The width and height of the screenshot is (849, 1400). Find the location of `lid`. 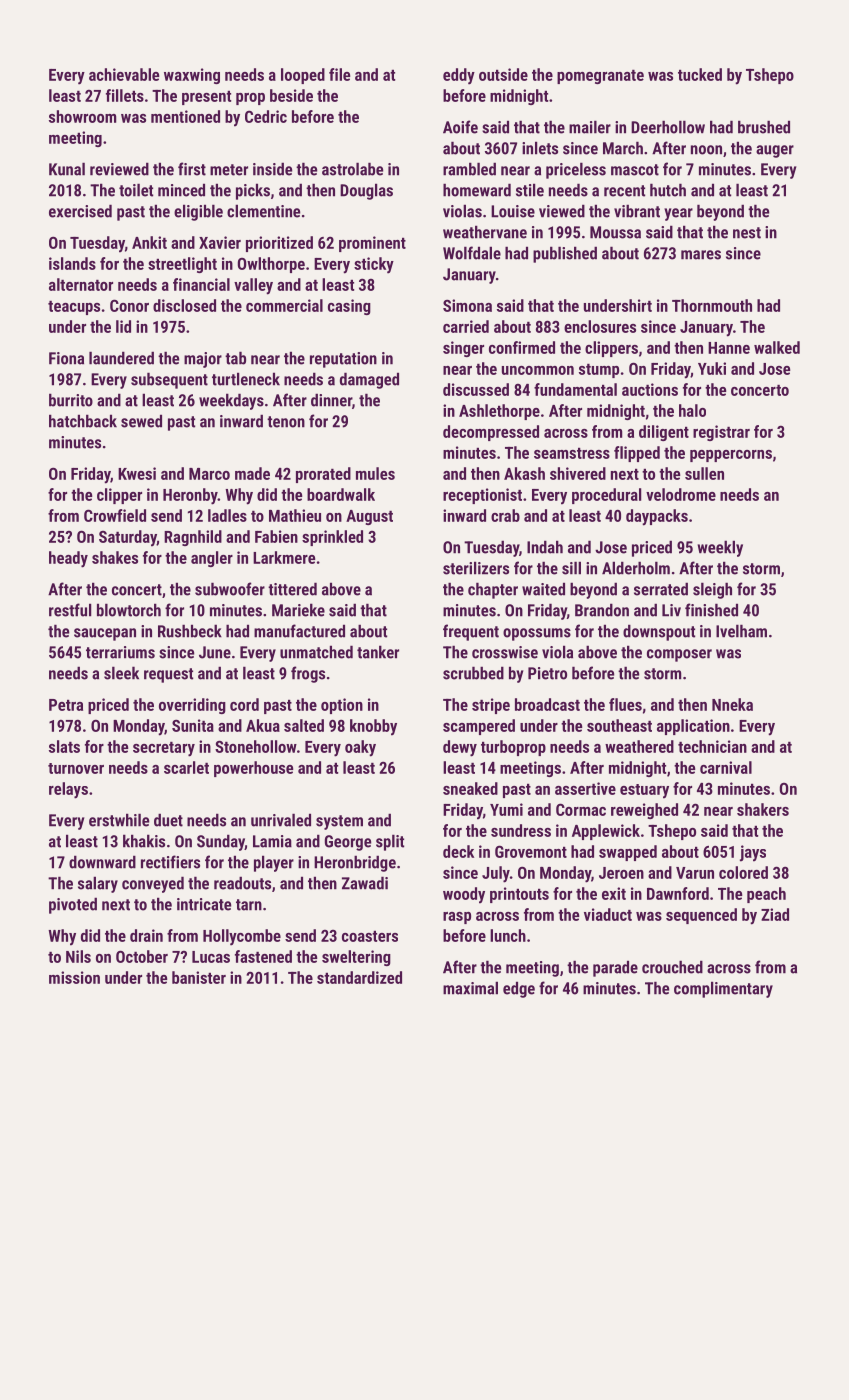

lid is located at coordinates (123, 326).
